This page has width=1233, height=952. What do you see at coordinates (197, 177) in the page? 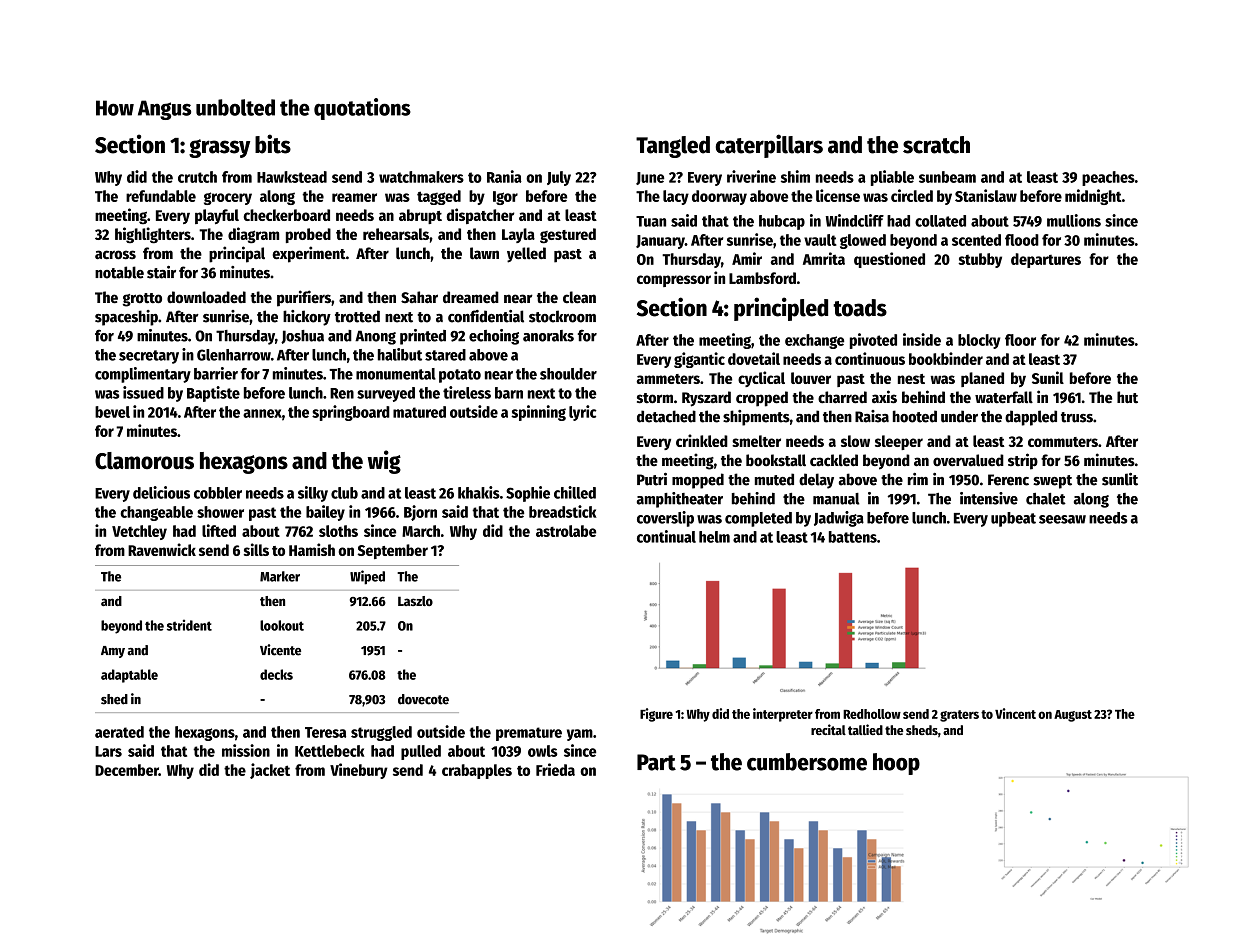
I see `crutch` at bounding box center [197, 177].
